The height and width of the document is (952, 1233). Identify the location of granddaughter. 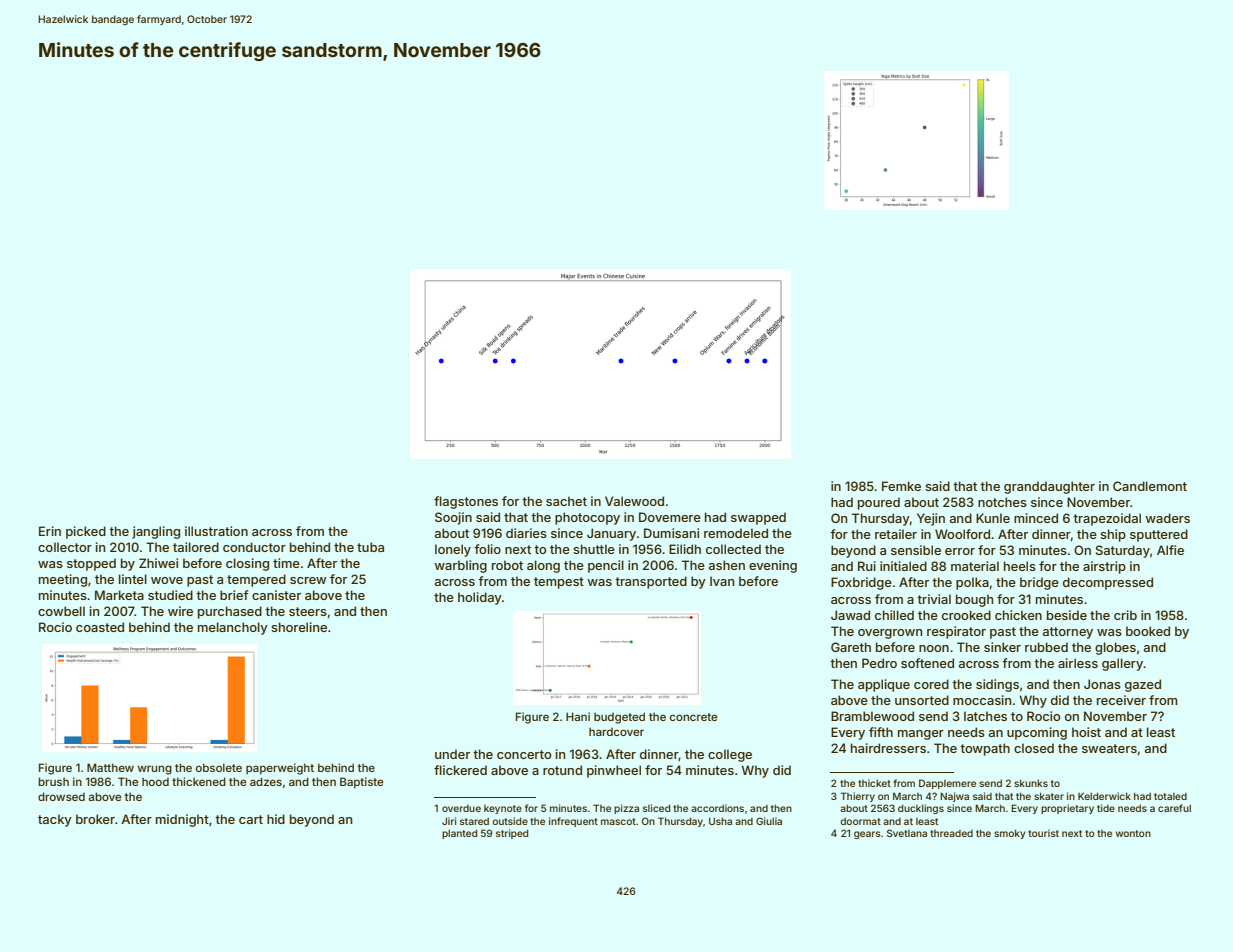
(1049, 487).
